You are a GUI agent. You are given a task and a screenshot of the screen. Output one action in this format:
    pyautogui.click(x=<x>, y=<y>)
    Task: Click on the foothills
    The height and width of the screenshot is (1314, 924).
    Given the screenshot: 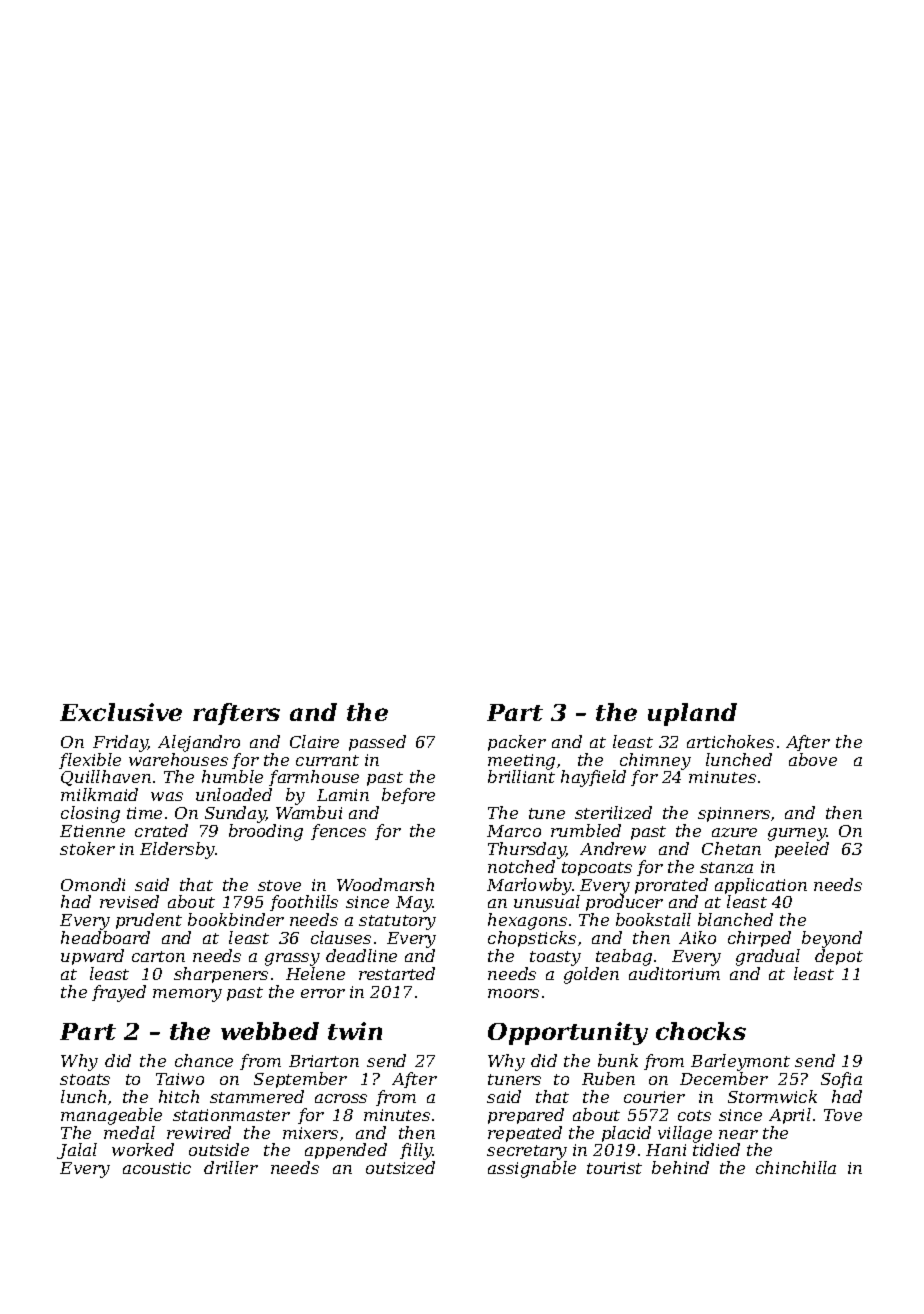 What is the action you would take?
    pyautogui.click(x=304, y=903)
